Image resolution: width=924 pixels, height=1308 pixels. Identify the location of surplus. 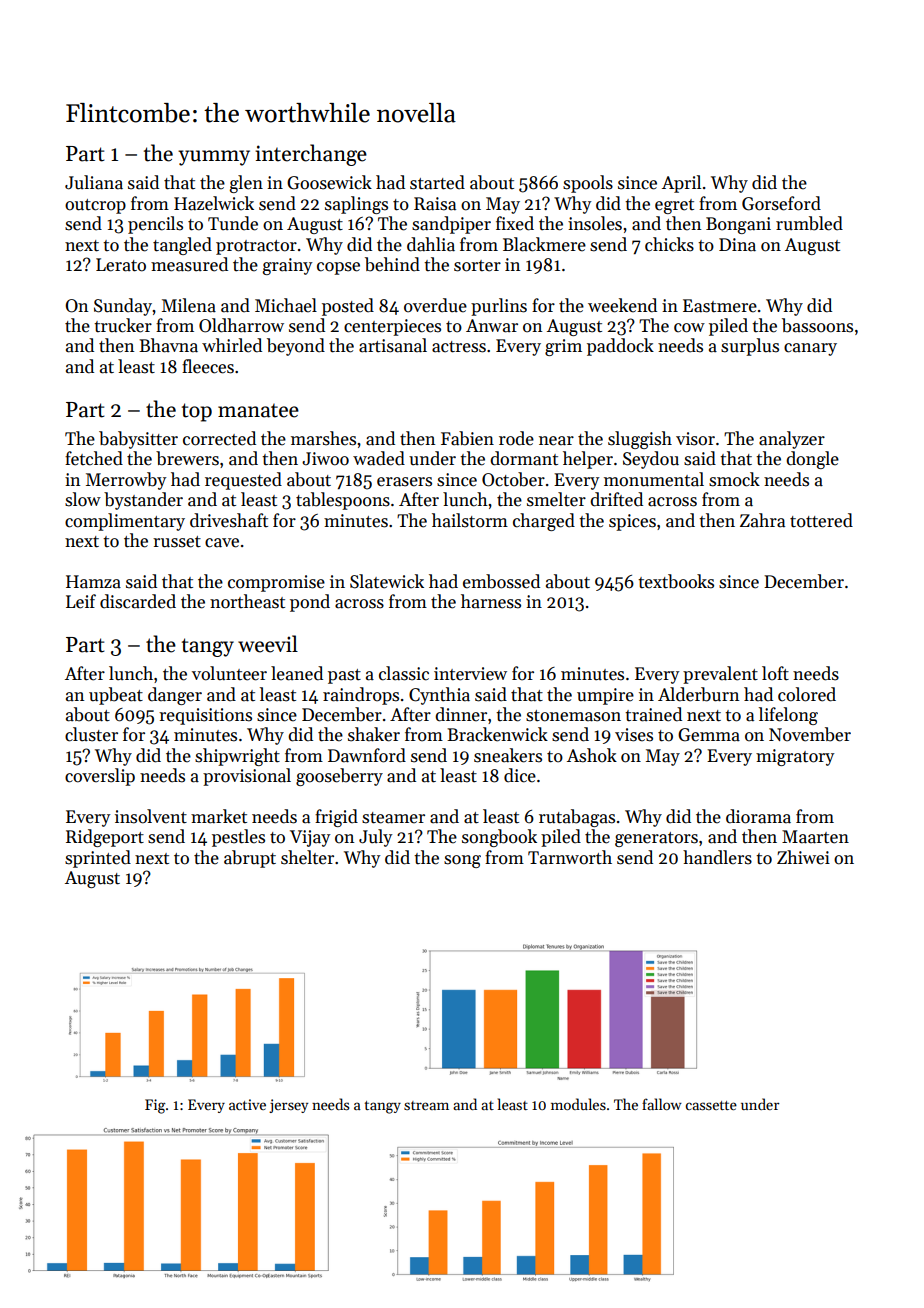
(750, 347).
